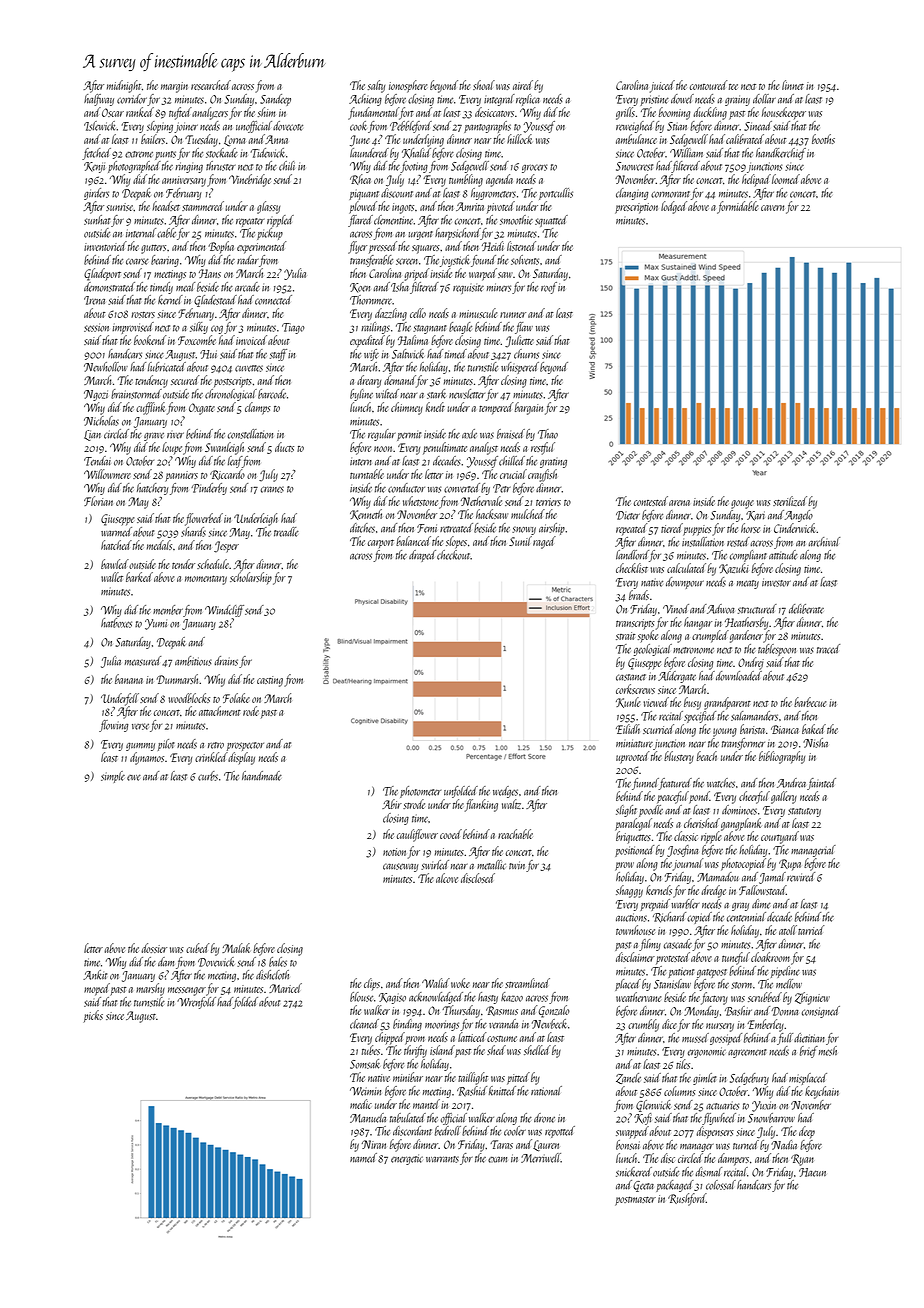  Describe the element at coordinates (361, 395) in the page. I see `byline` at that location.
